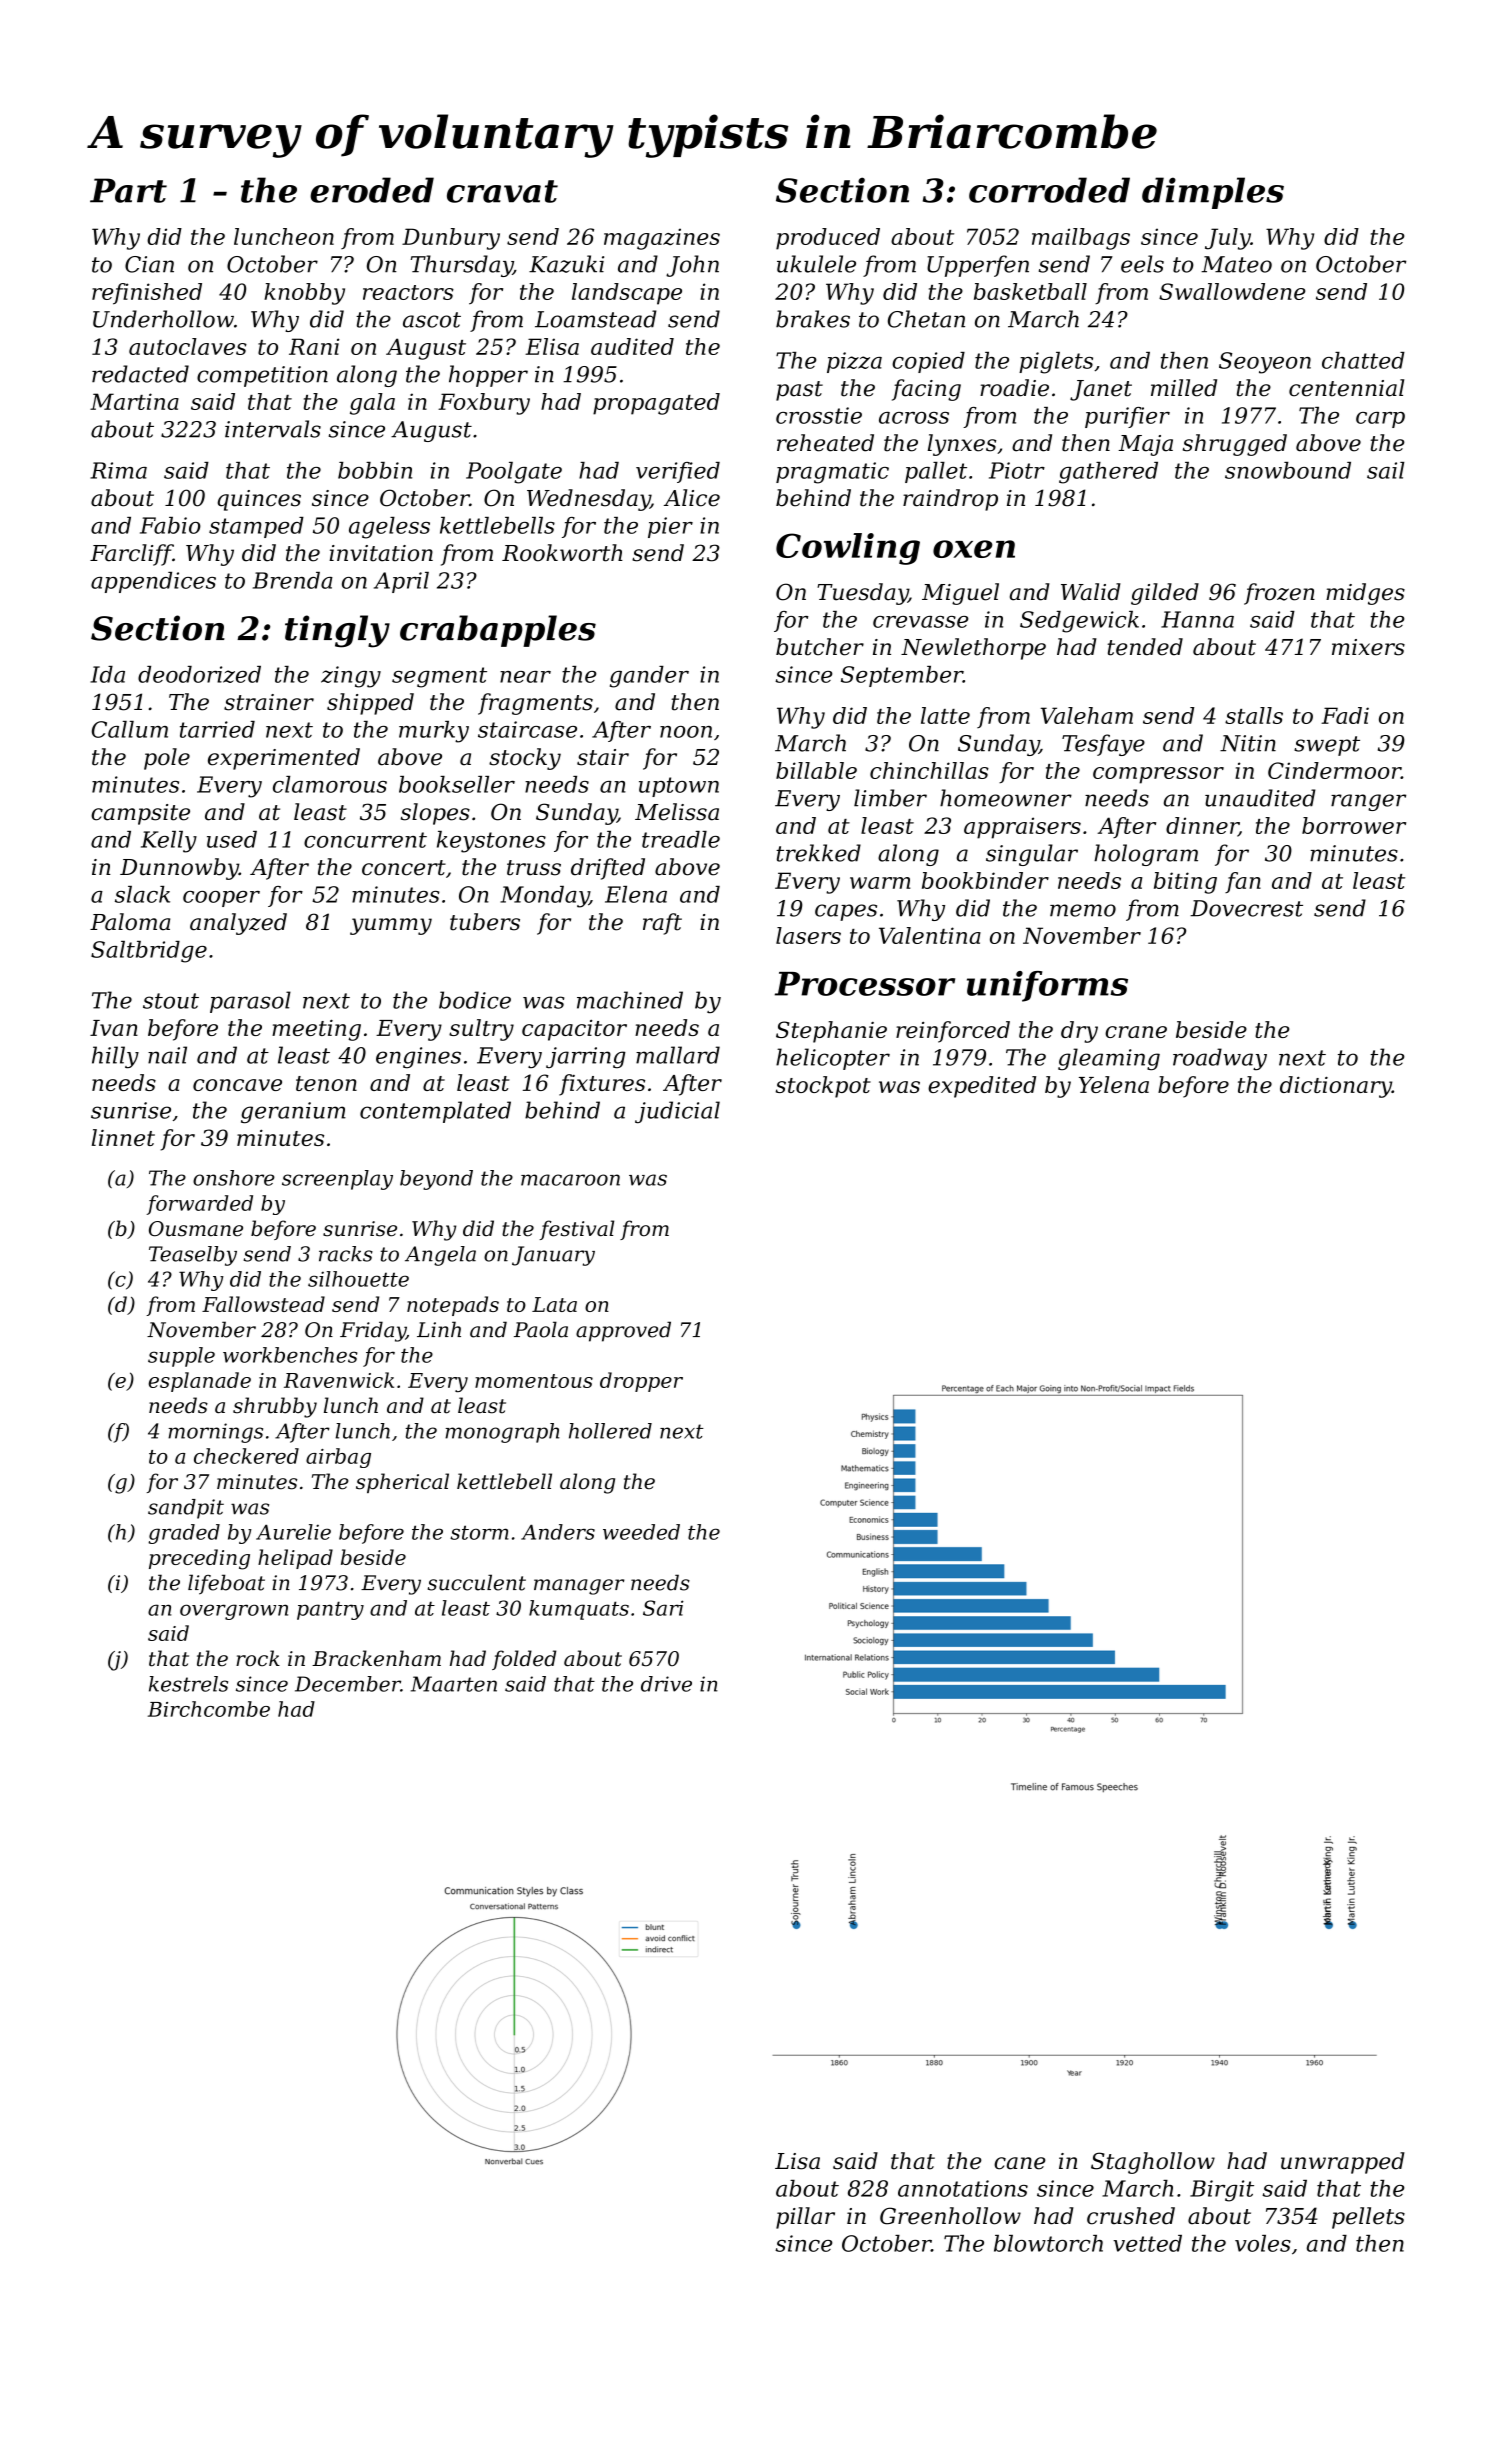  What do you see at coordinates (295, 1559) in the image?
I see `helipad` at bounding box center [295, 1559].
